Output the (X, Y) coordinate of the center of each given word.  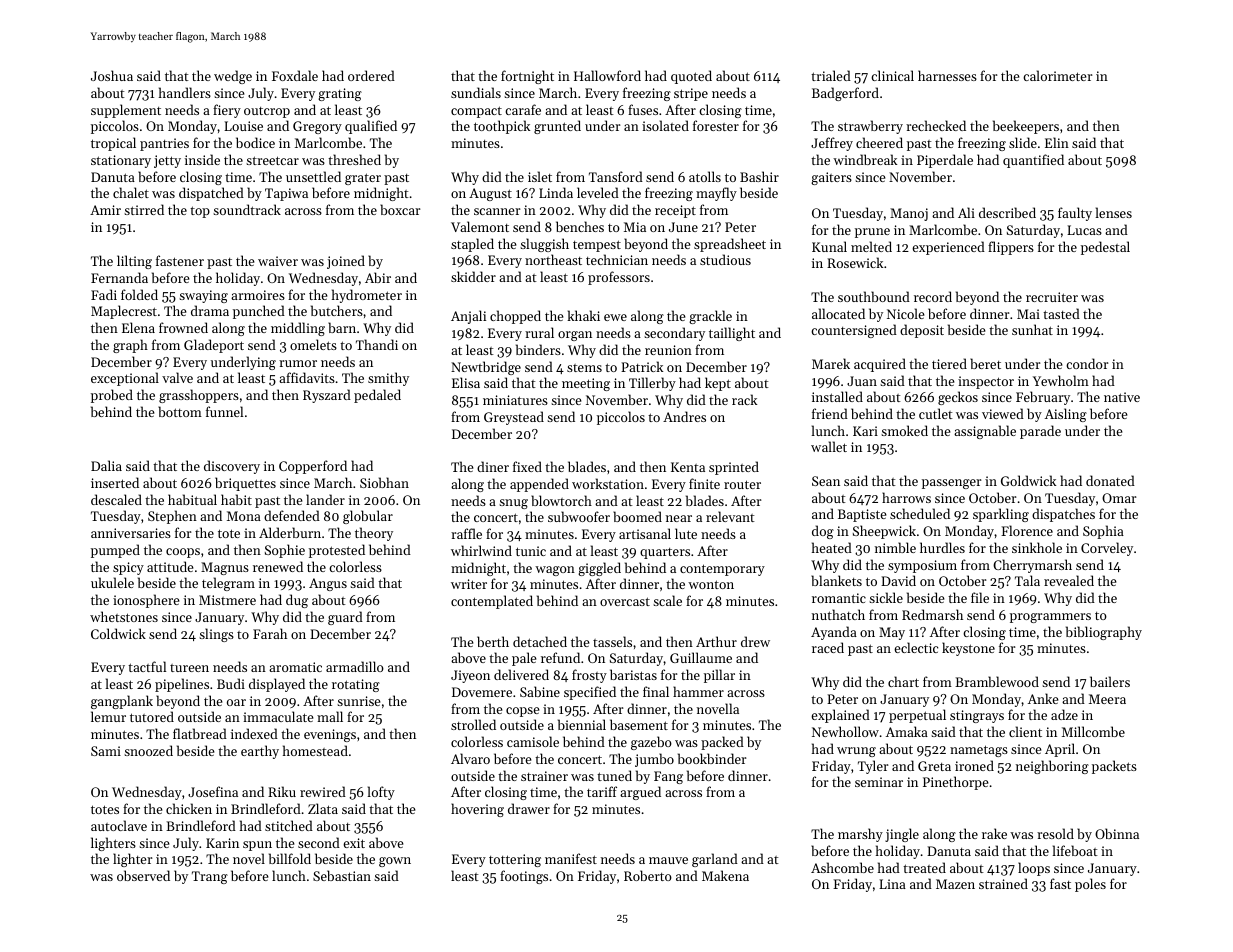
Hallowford (607, 75)
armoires (258, 295)
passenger (951, 484)
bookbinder (712, 758)
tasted (1061, 313)
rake (994, 833)
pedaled (377, 396)
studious (725, 259)
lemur (108, 716)
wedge (233, 77)
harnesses (947, 75)
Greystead (514, 418)
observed (143, 875)
